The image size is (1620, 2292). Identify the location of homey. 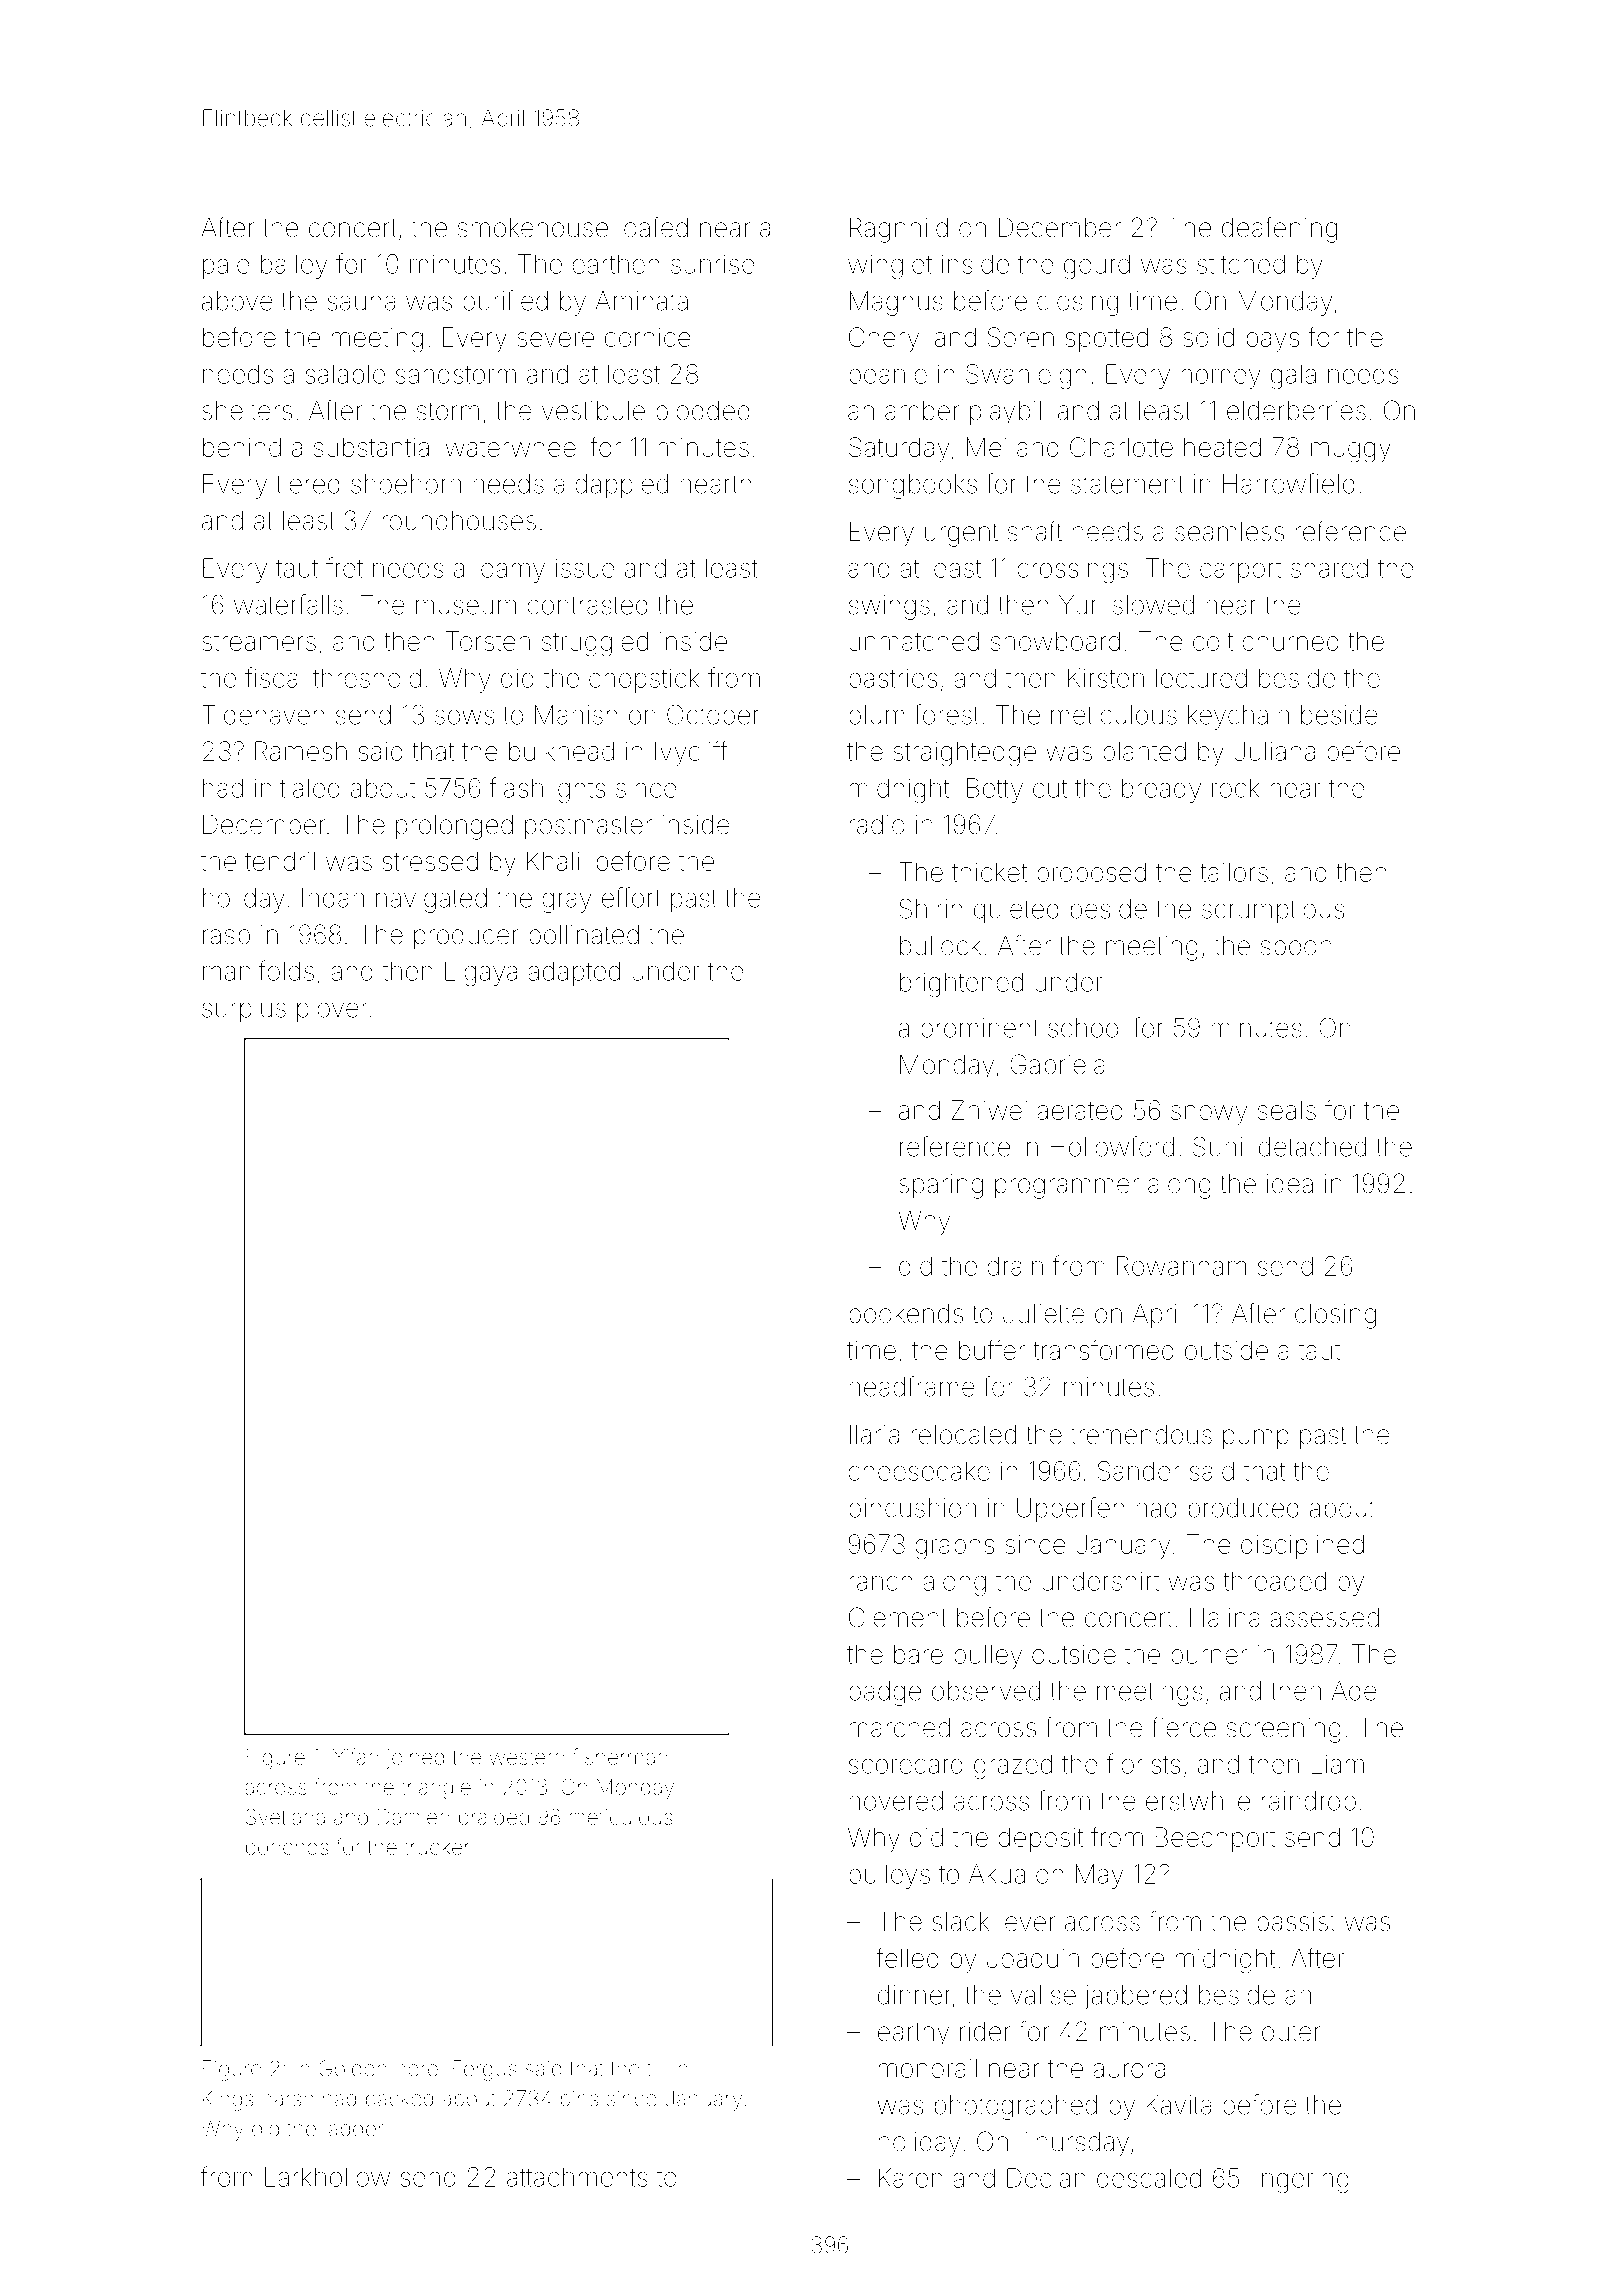
(1221, 376).
